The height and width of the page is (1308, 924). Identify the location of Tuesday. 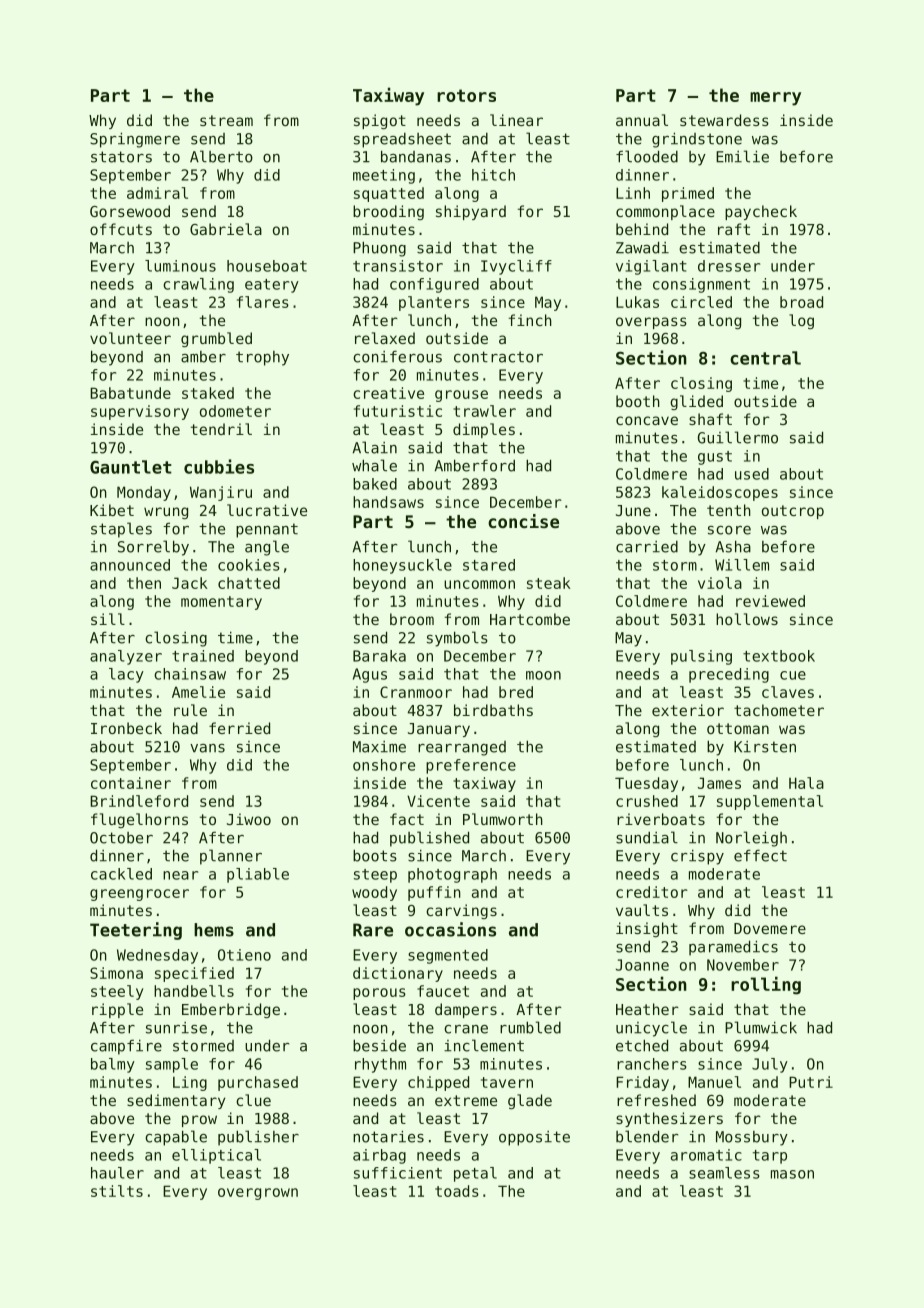
(646, 784).
